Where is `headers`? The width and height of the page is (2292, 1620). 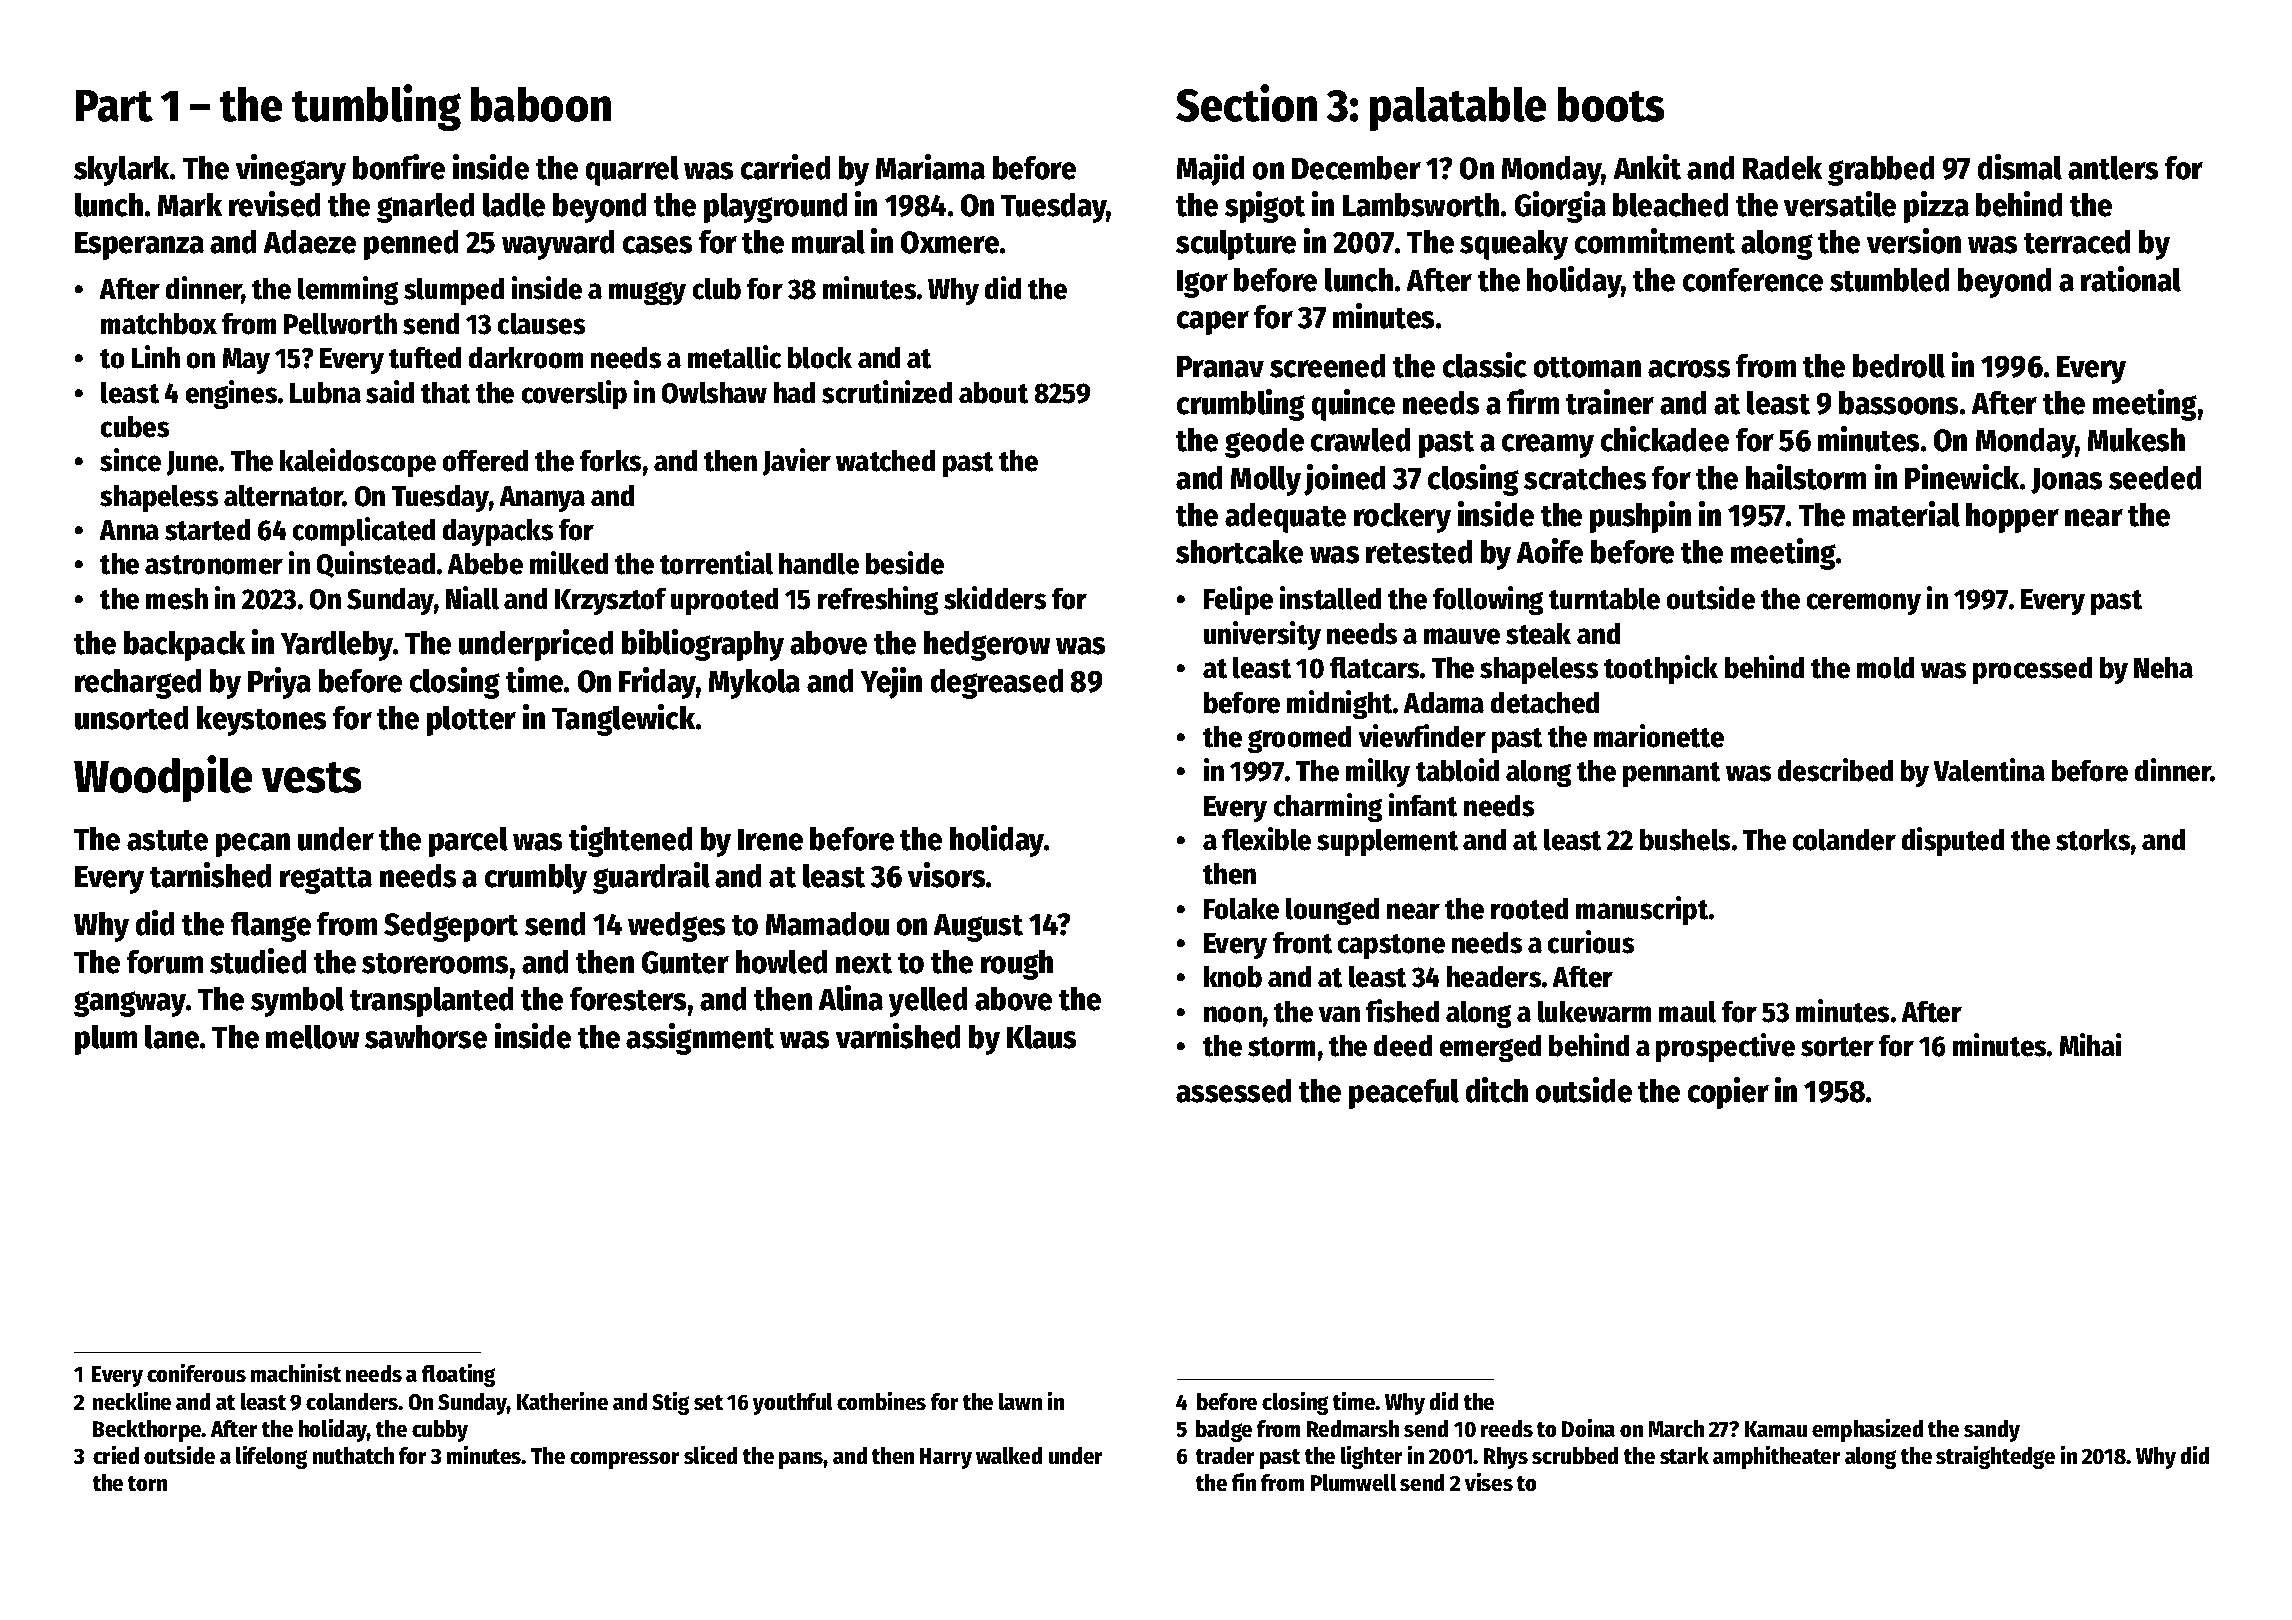
headers is located at coordinates (1494, 977).
